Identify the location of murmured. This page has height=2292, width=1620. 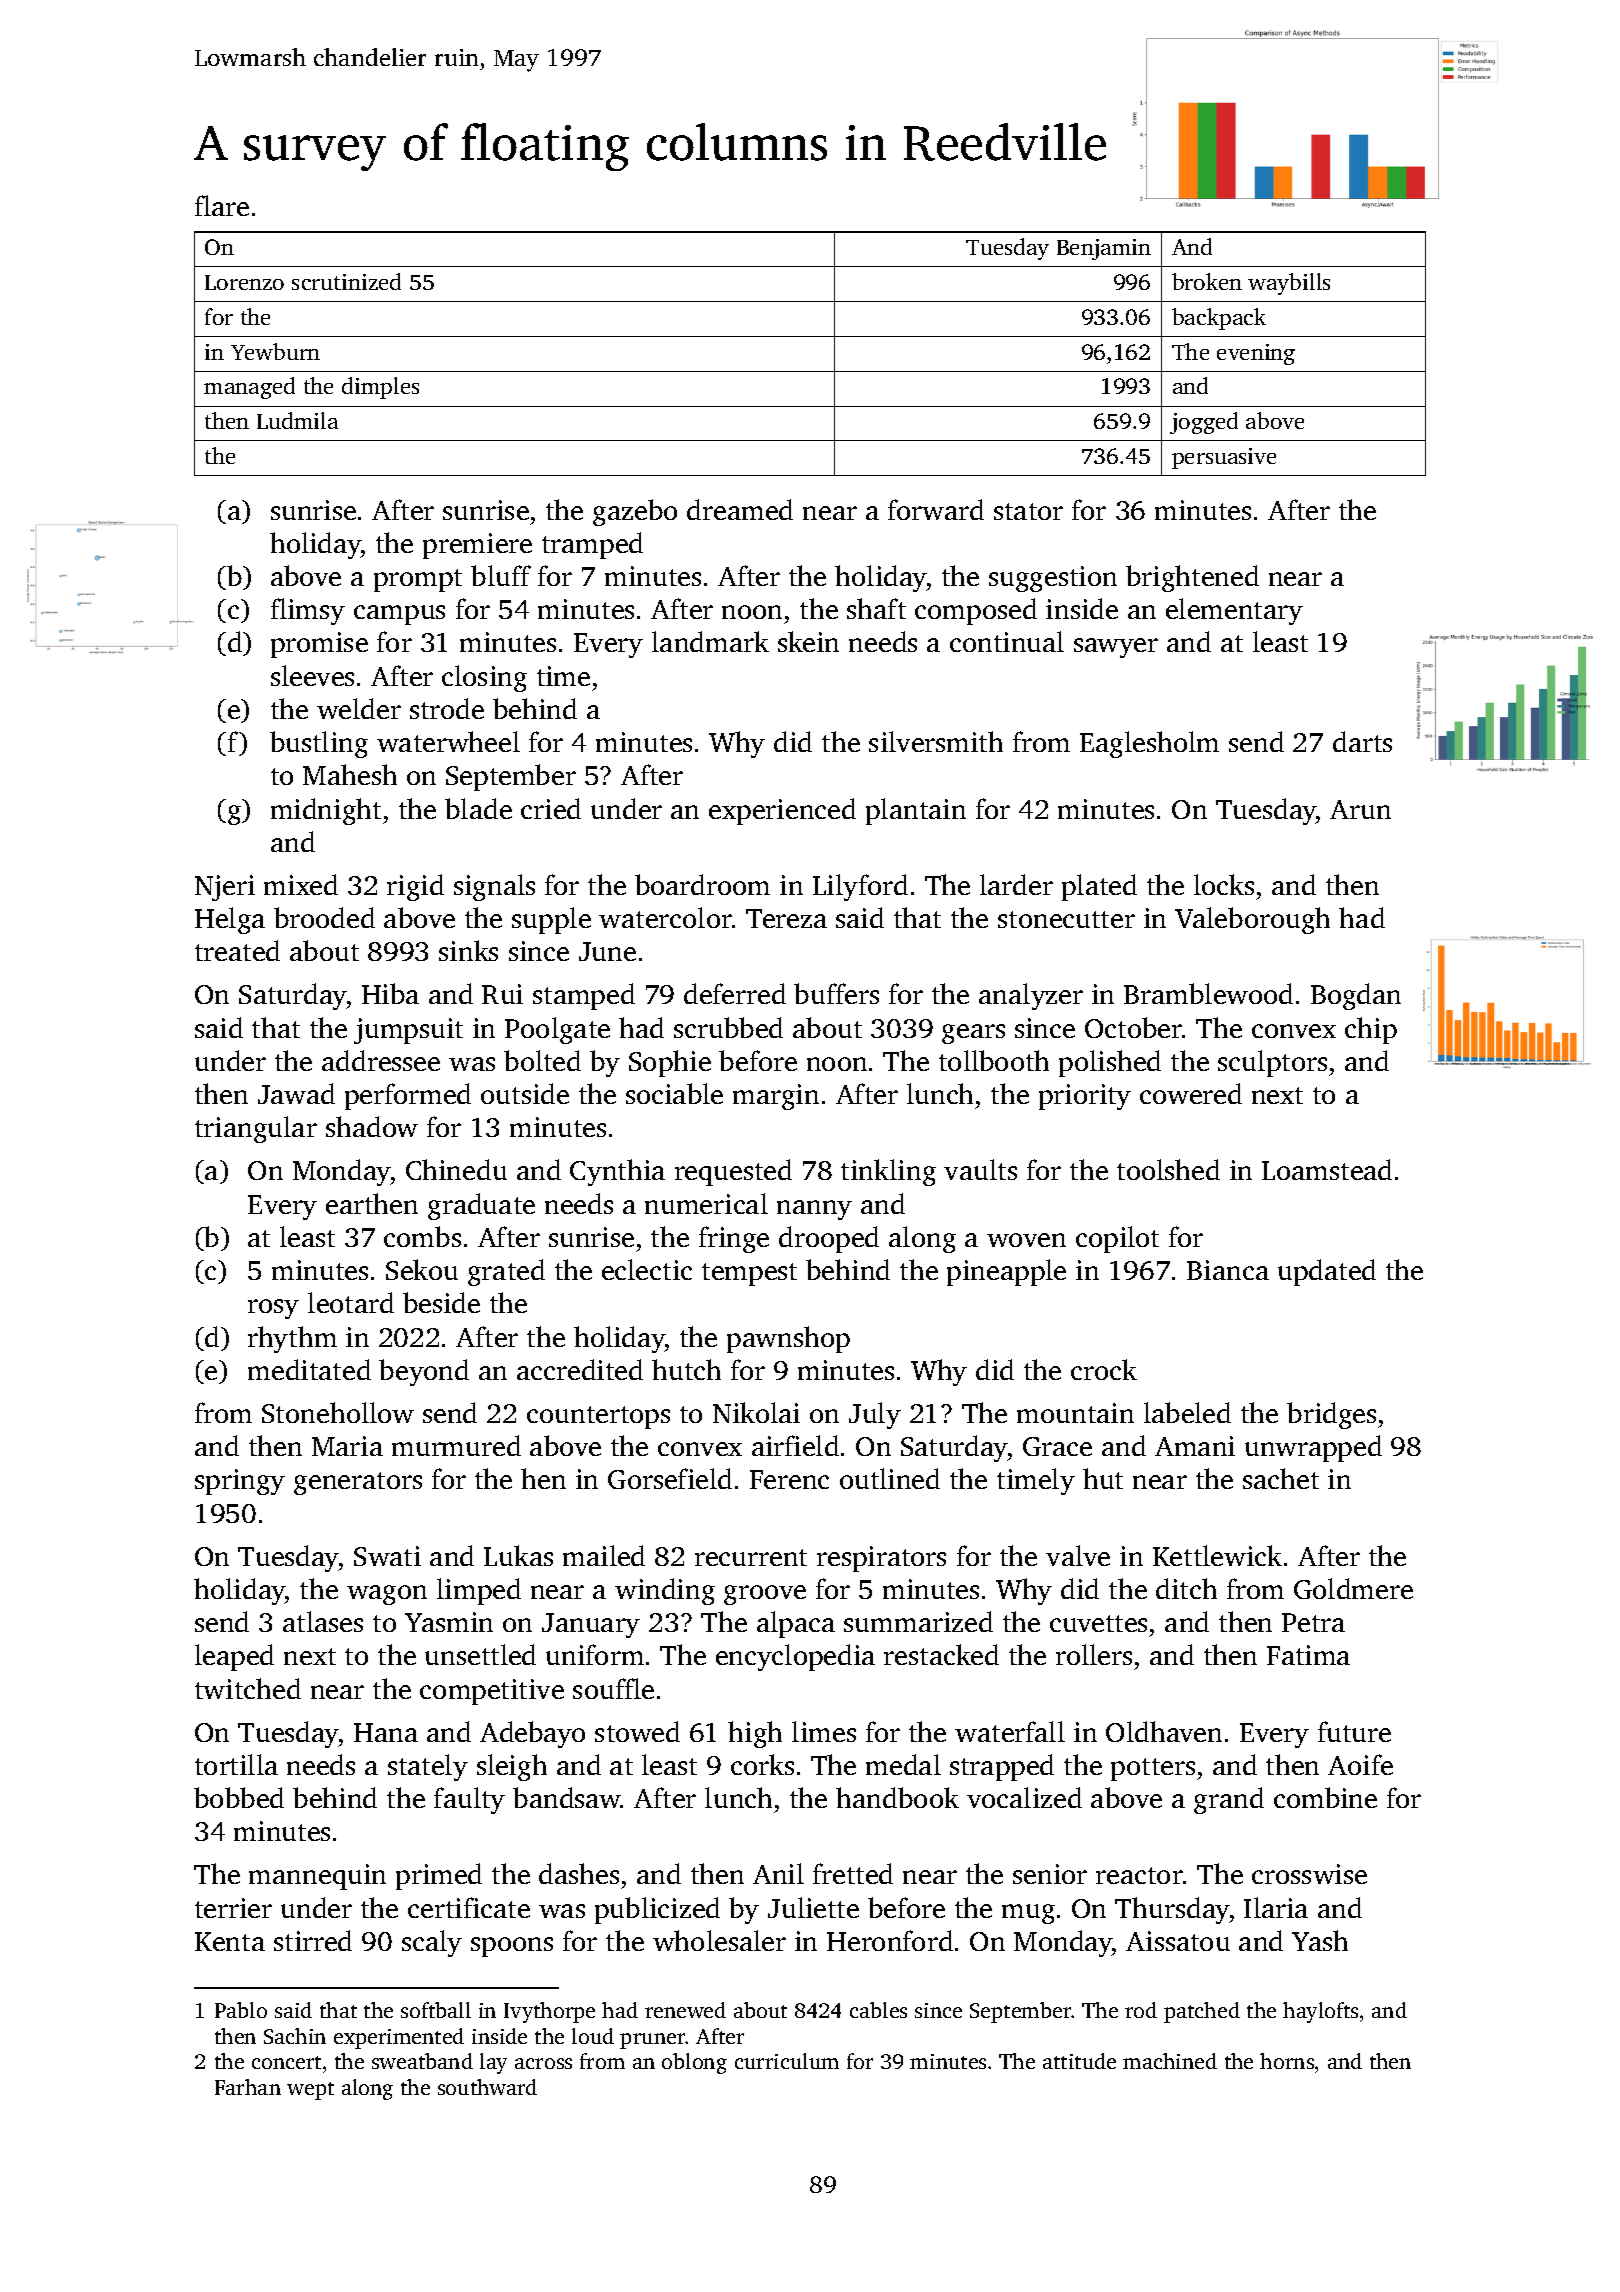
(456, 1445).
